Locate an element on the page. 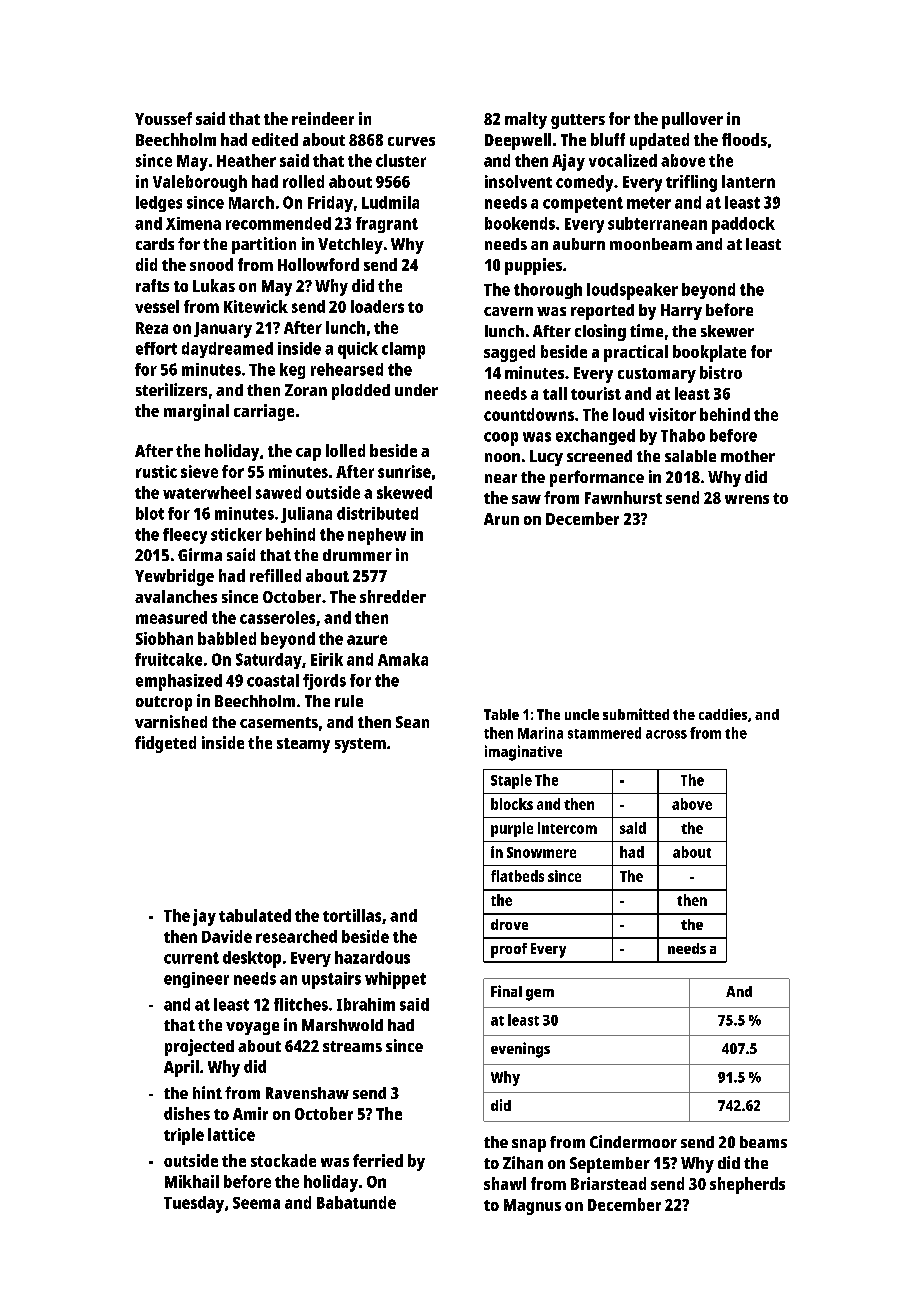  Reza is located at coordinates (152, 328).
